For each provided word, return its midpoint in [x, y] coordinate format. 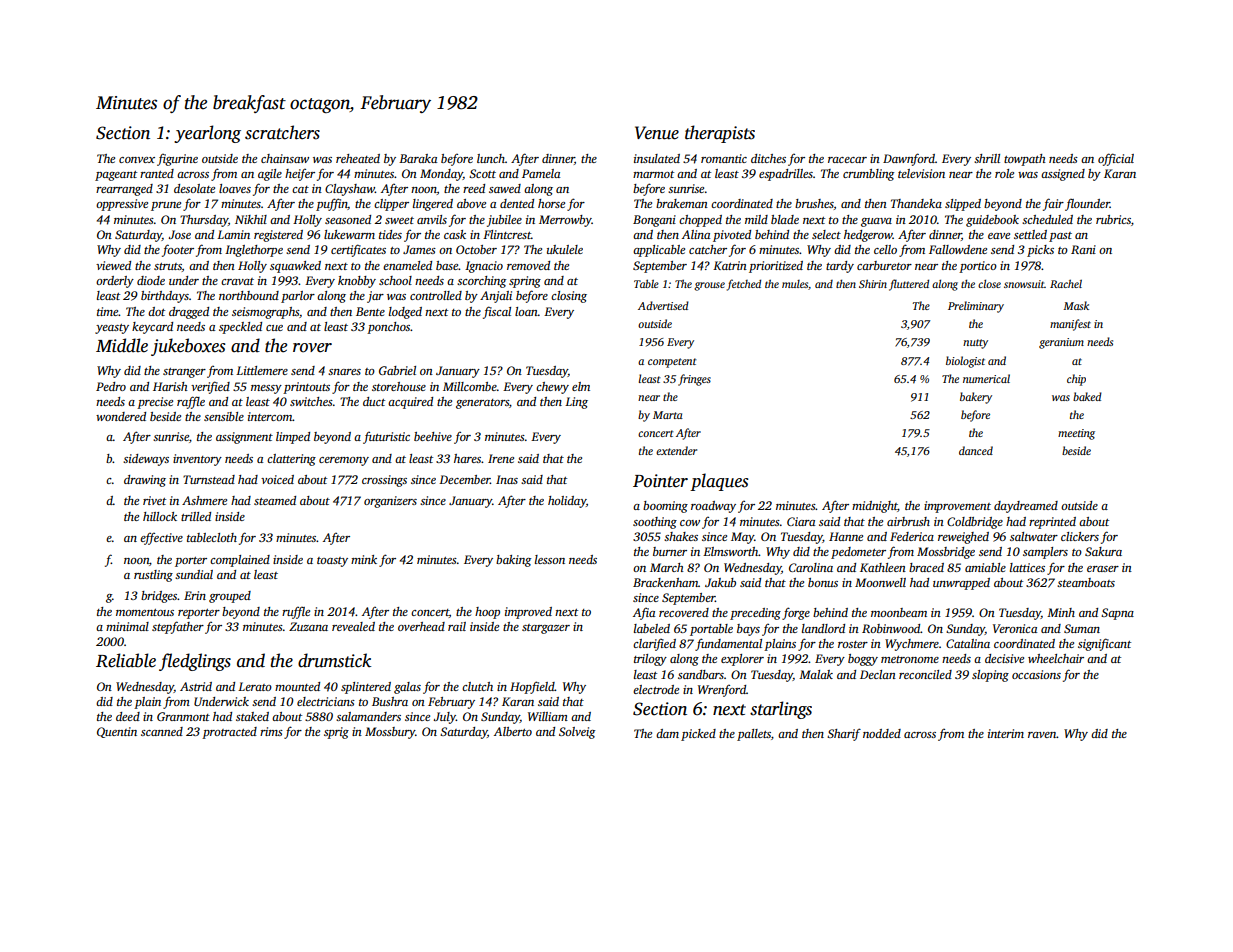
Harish [170, 386]
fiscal [497, 312]
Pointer [660, 481]
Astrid [196, 686]
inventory [197, 460]
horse [551, 203]
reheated [358, 158]
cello [885, 249]
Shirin [873, 283]
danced [976, 450]
